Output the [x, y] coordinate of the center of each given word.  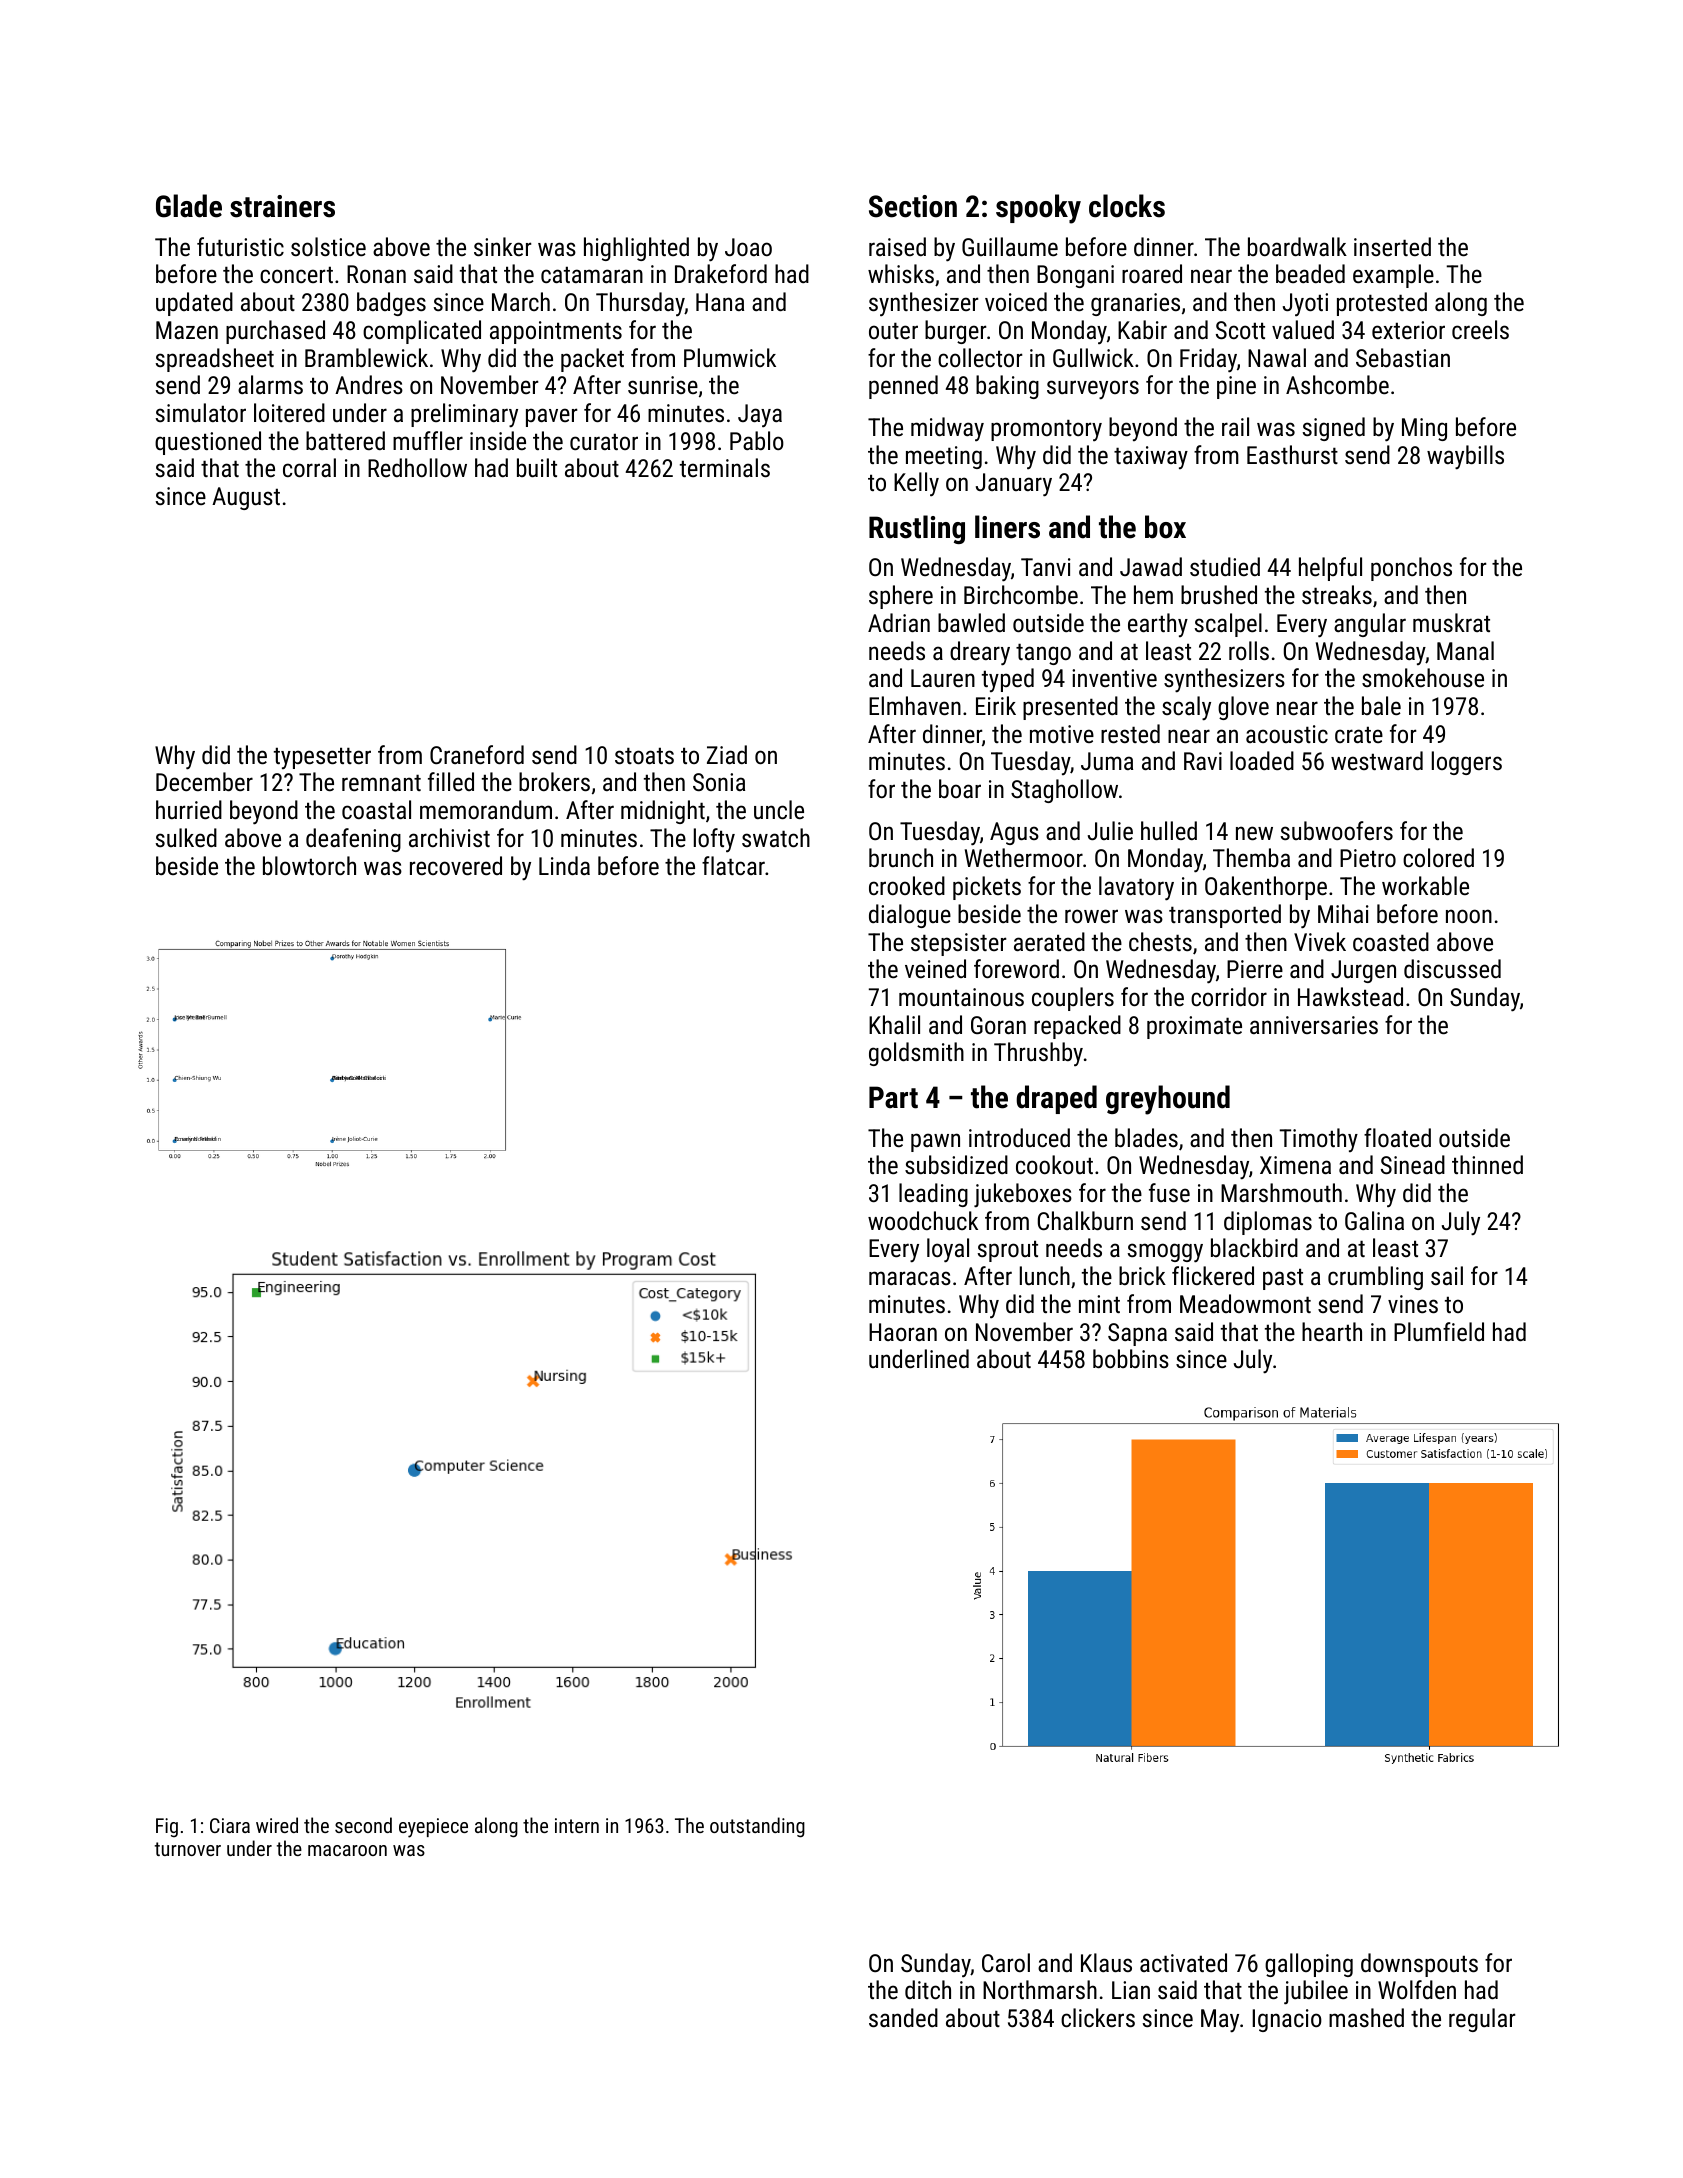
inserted [1392, 246]
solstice [328, 246]
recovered [456, 865]
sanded [903, 2017]
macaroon [347, 1850]
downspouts [1419, 1965]
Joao [748, 247]
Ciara [230, 1825]
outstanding [757, 1827]
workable [1425, 885]
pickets [987, 888]
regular [1482, 2020]
